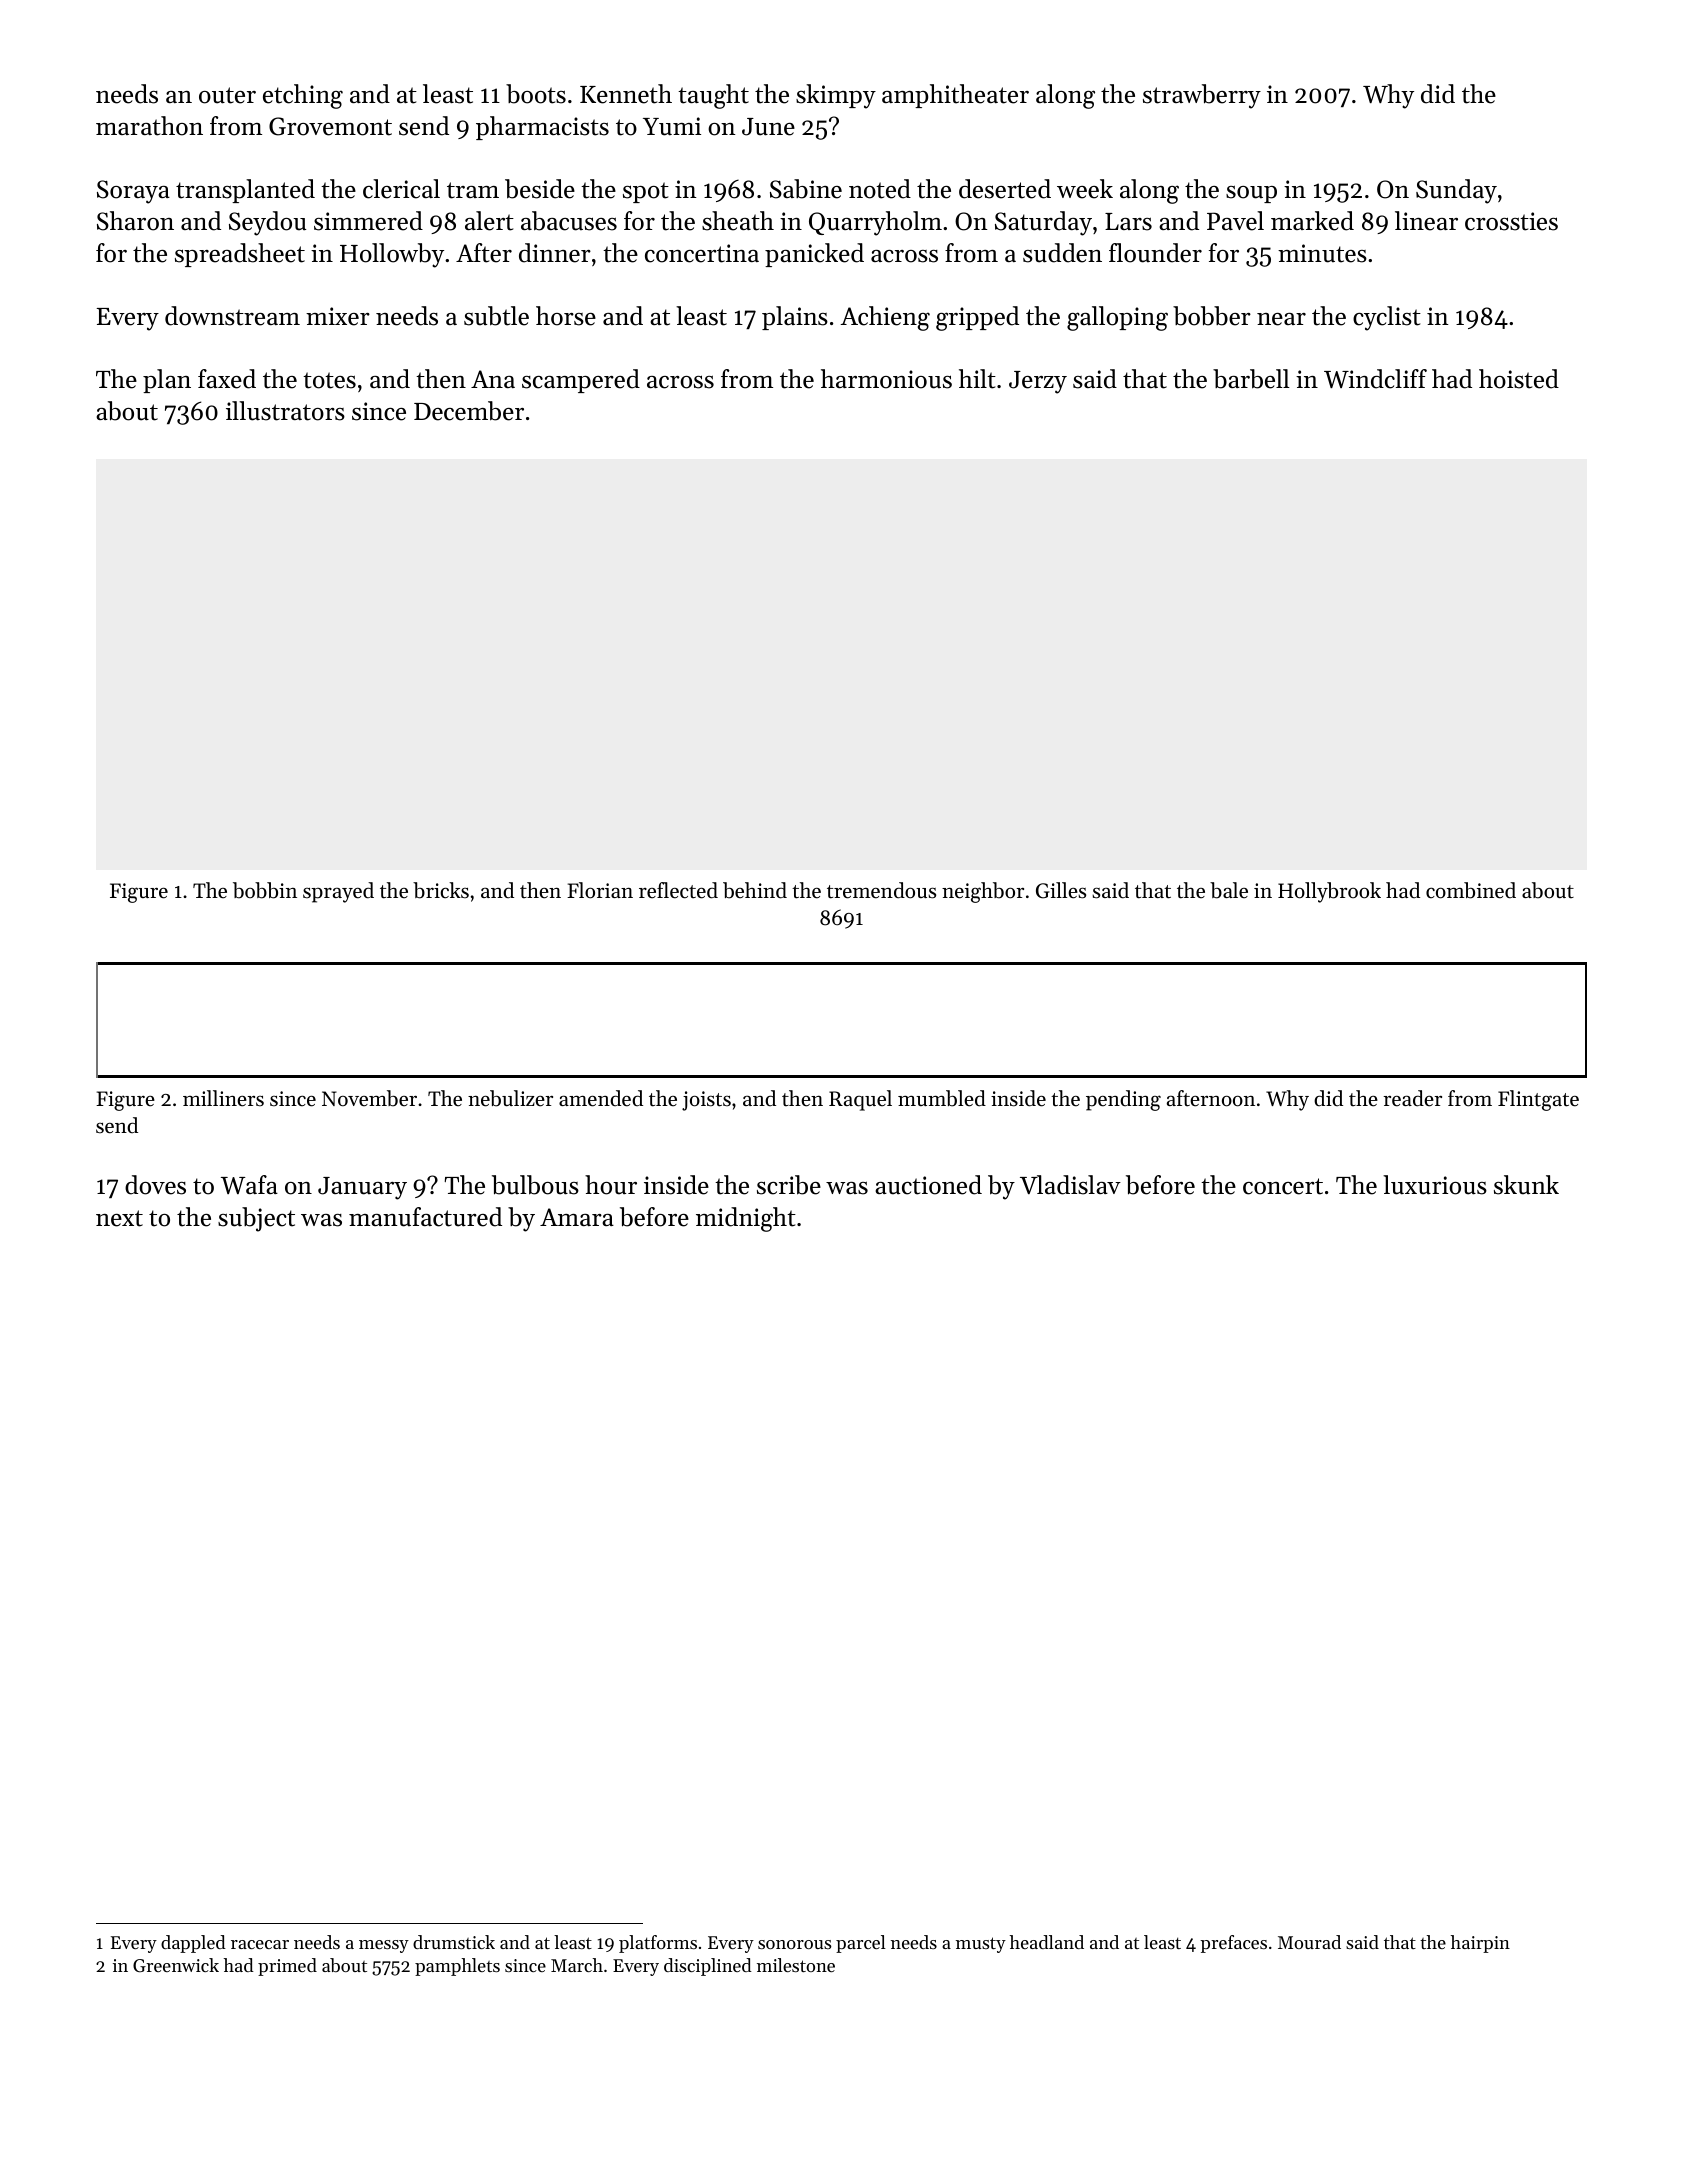 This screenshot has height=2178, width=1683. Describe the element at coordinates (1322, 253) in the screenshot. I see `minutes` at that location.
